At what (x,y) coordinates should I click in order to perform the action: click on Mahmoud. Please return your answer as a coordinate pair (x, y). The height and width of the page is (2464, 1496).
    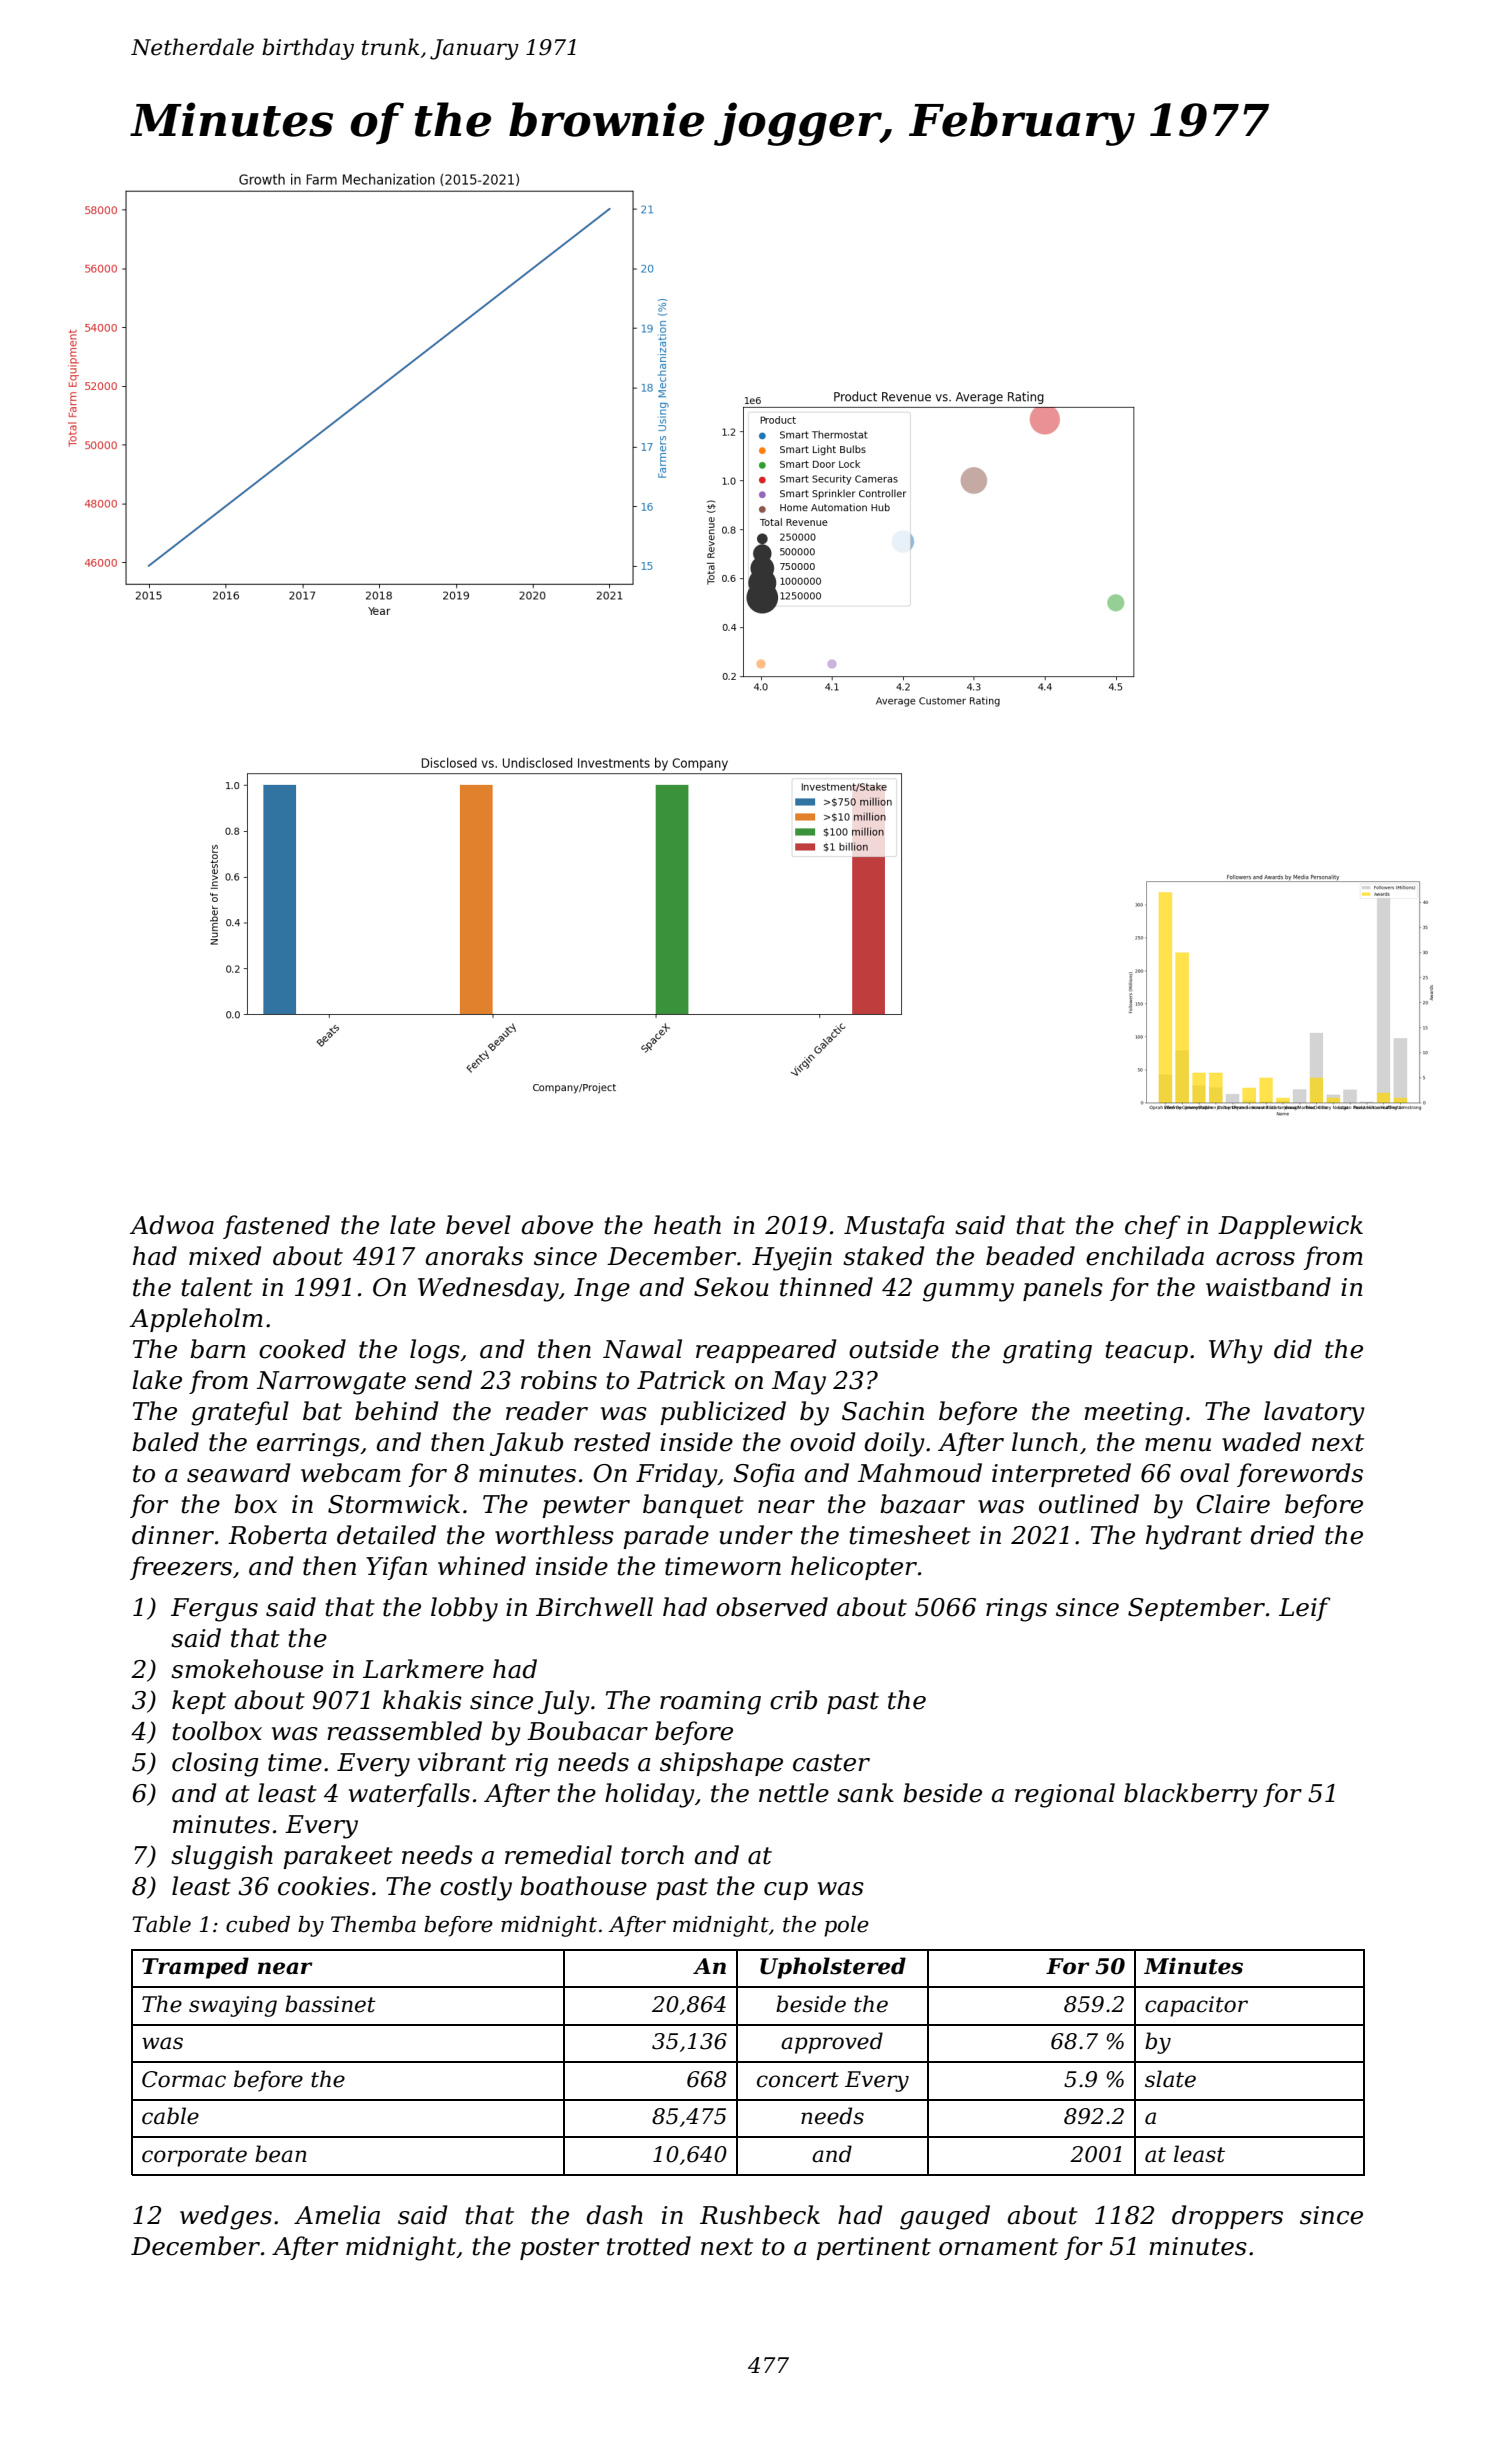
    Looking at the image, I should click on (920, 1473).
